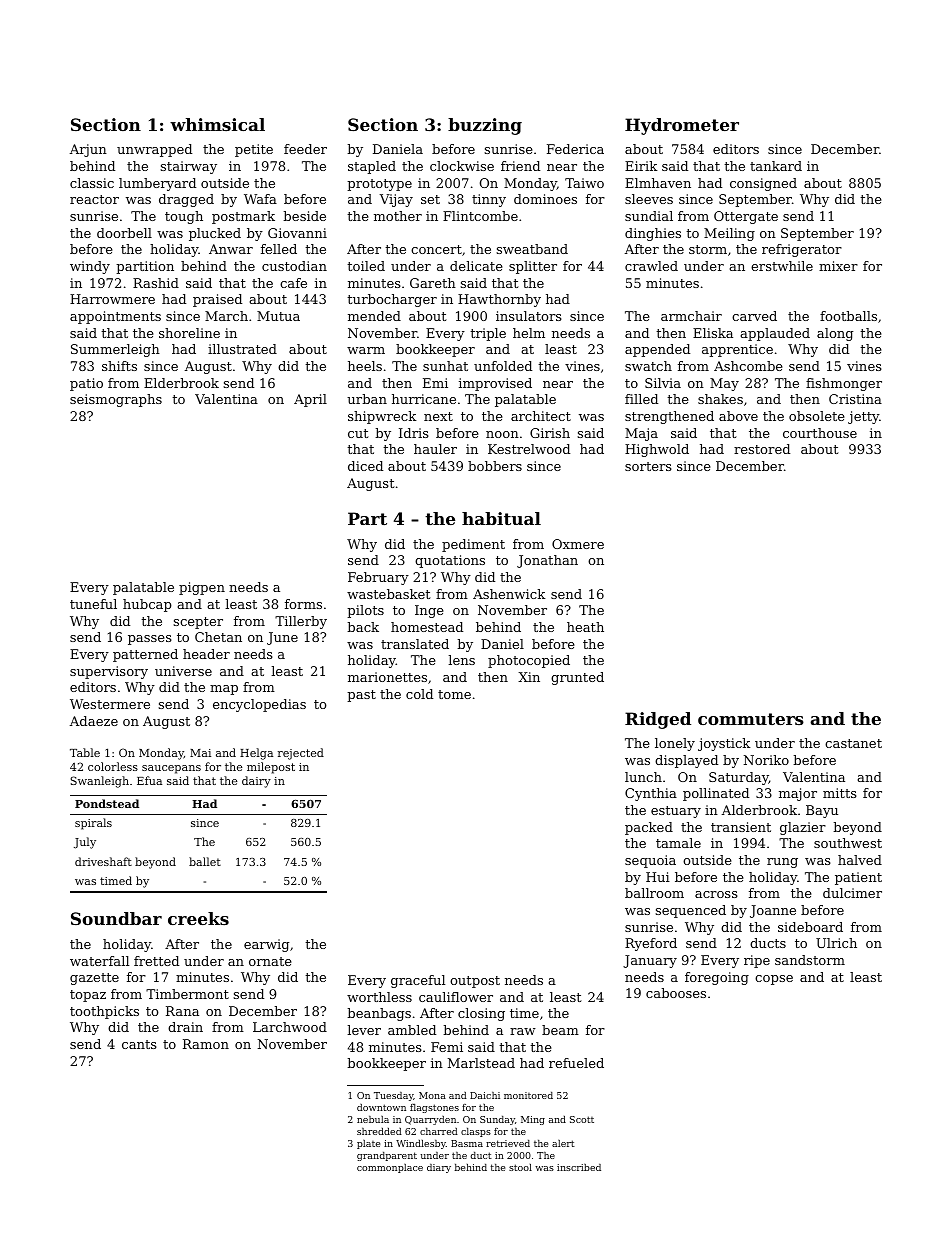 The width and height of the image is (952, 1233). Describe the element at coordinates (585, 627) in the image. I see `heath` at that location.
